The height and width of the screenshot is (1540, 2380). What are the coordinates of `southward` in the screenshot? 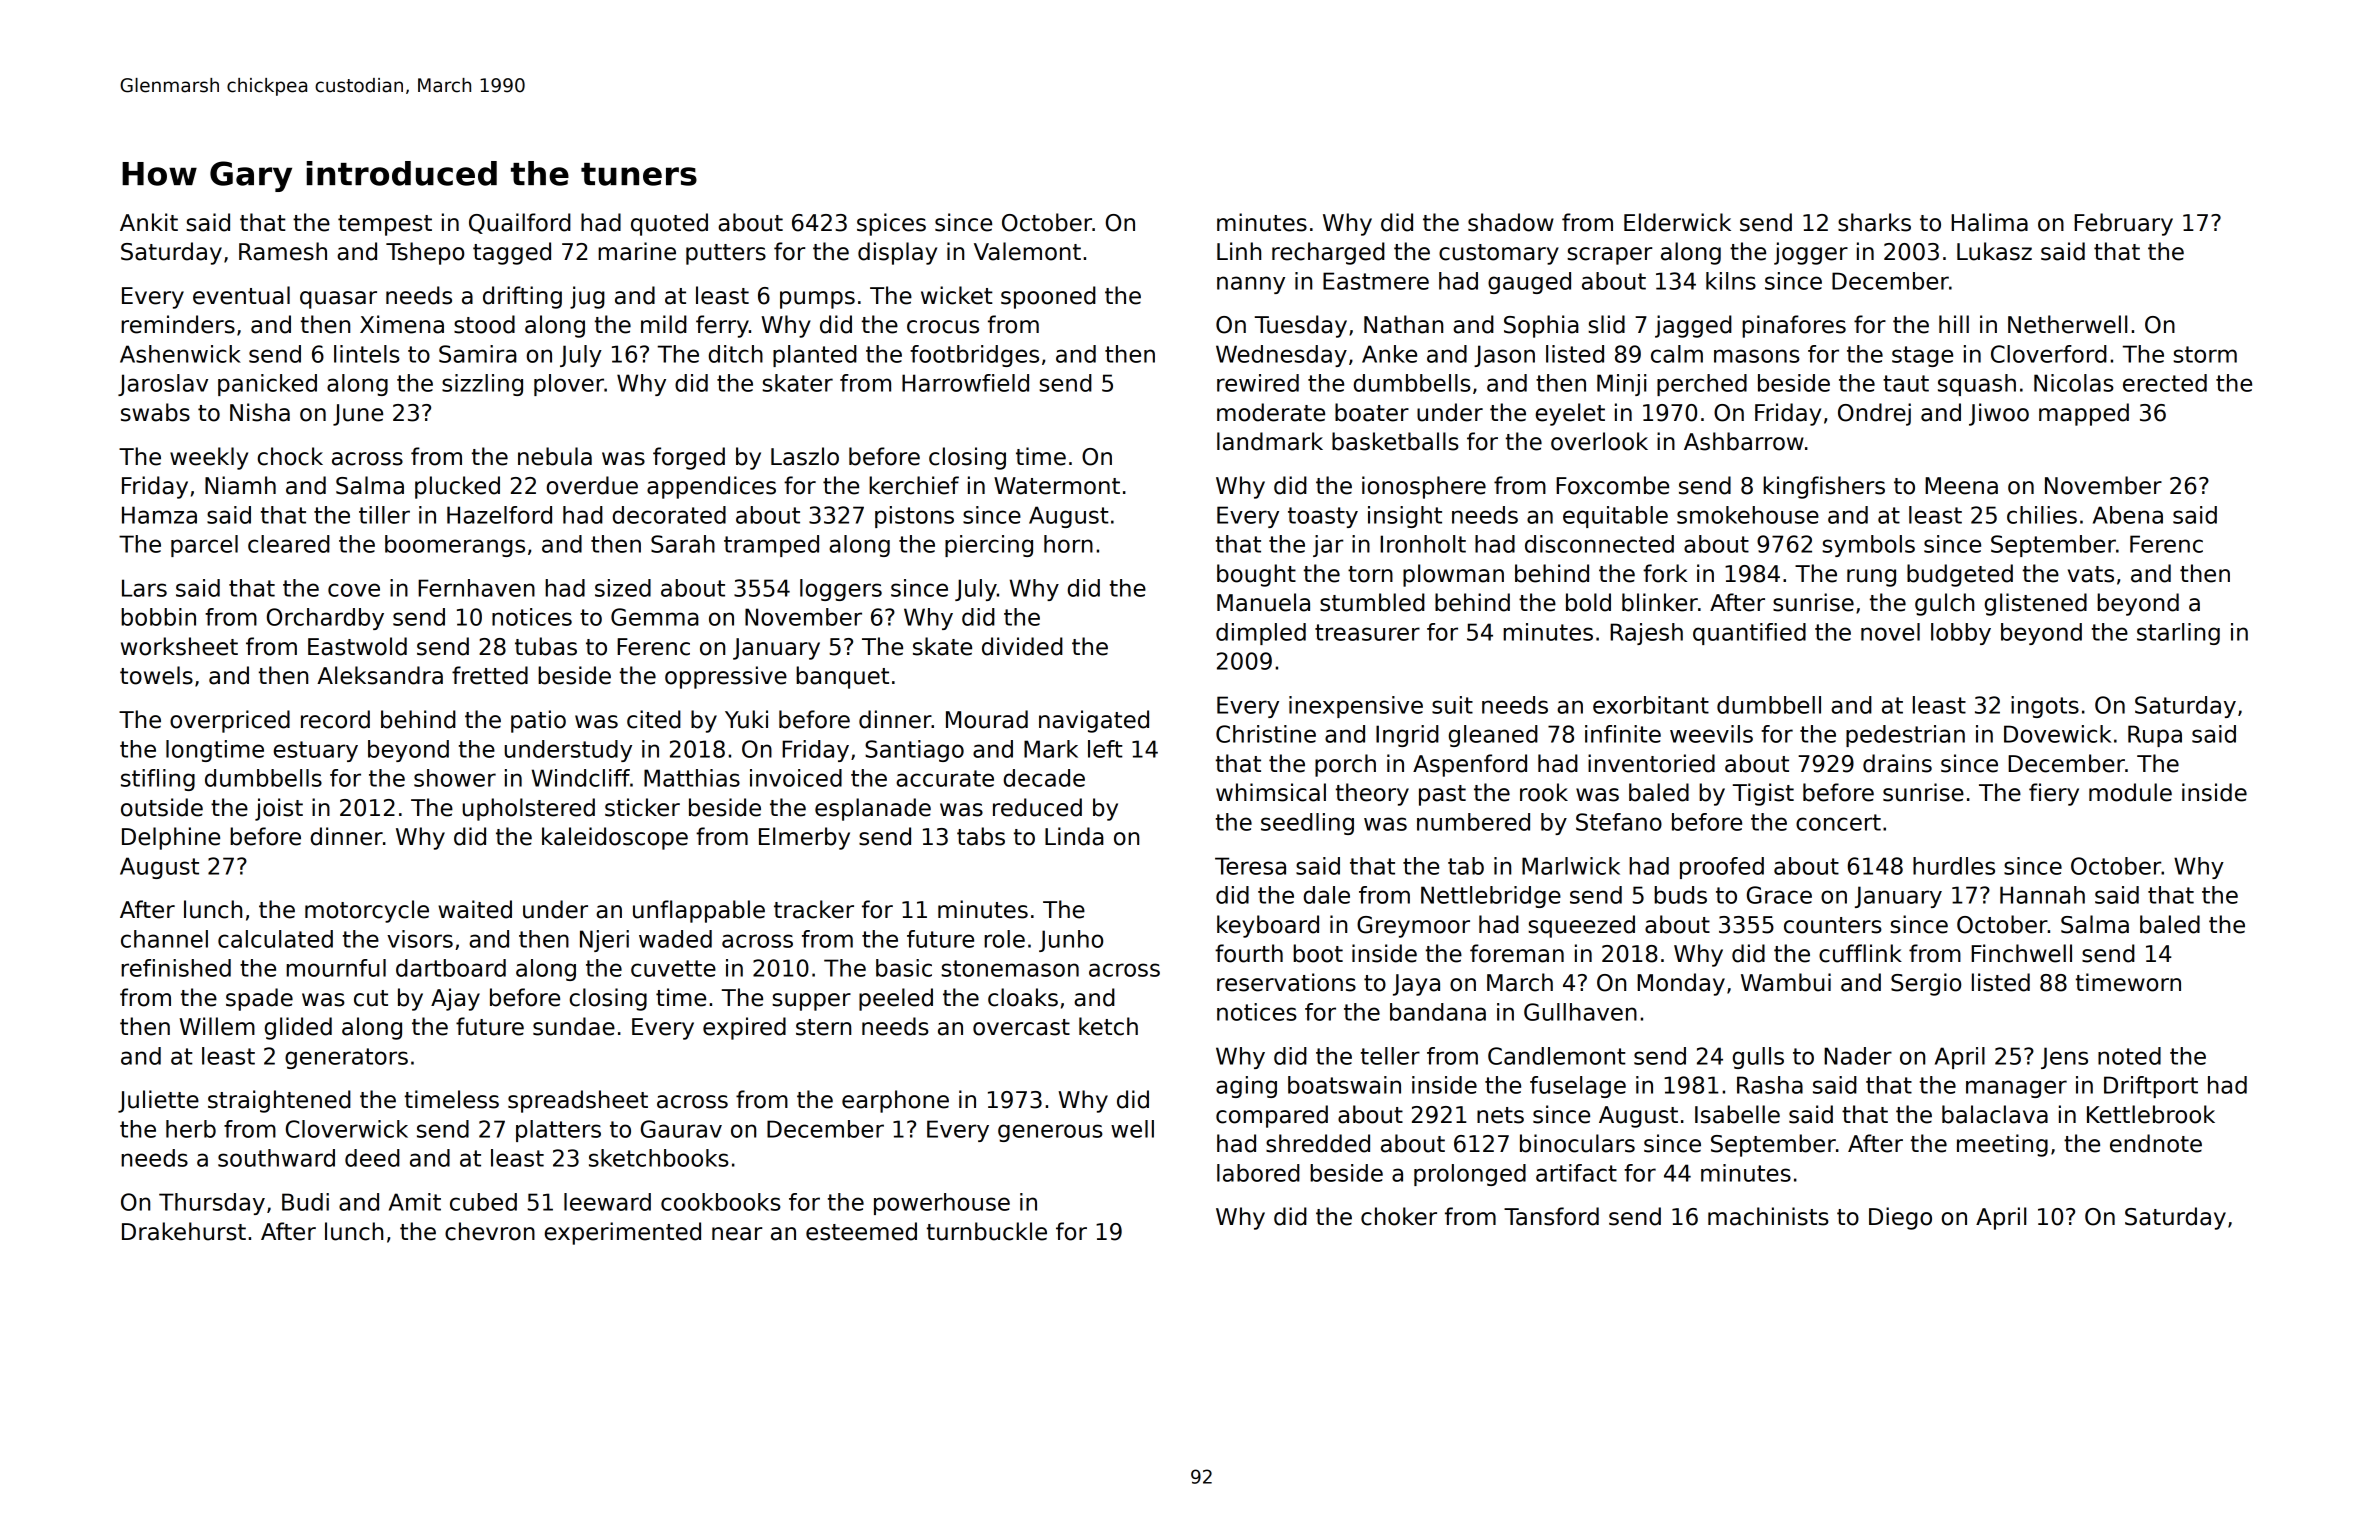 It's located at (276, 1158).
